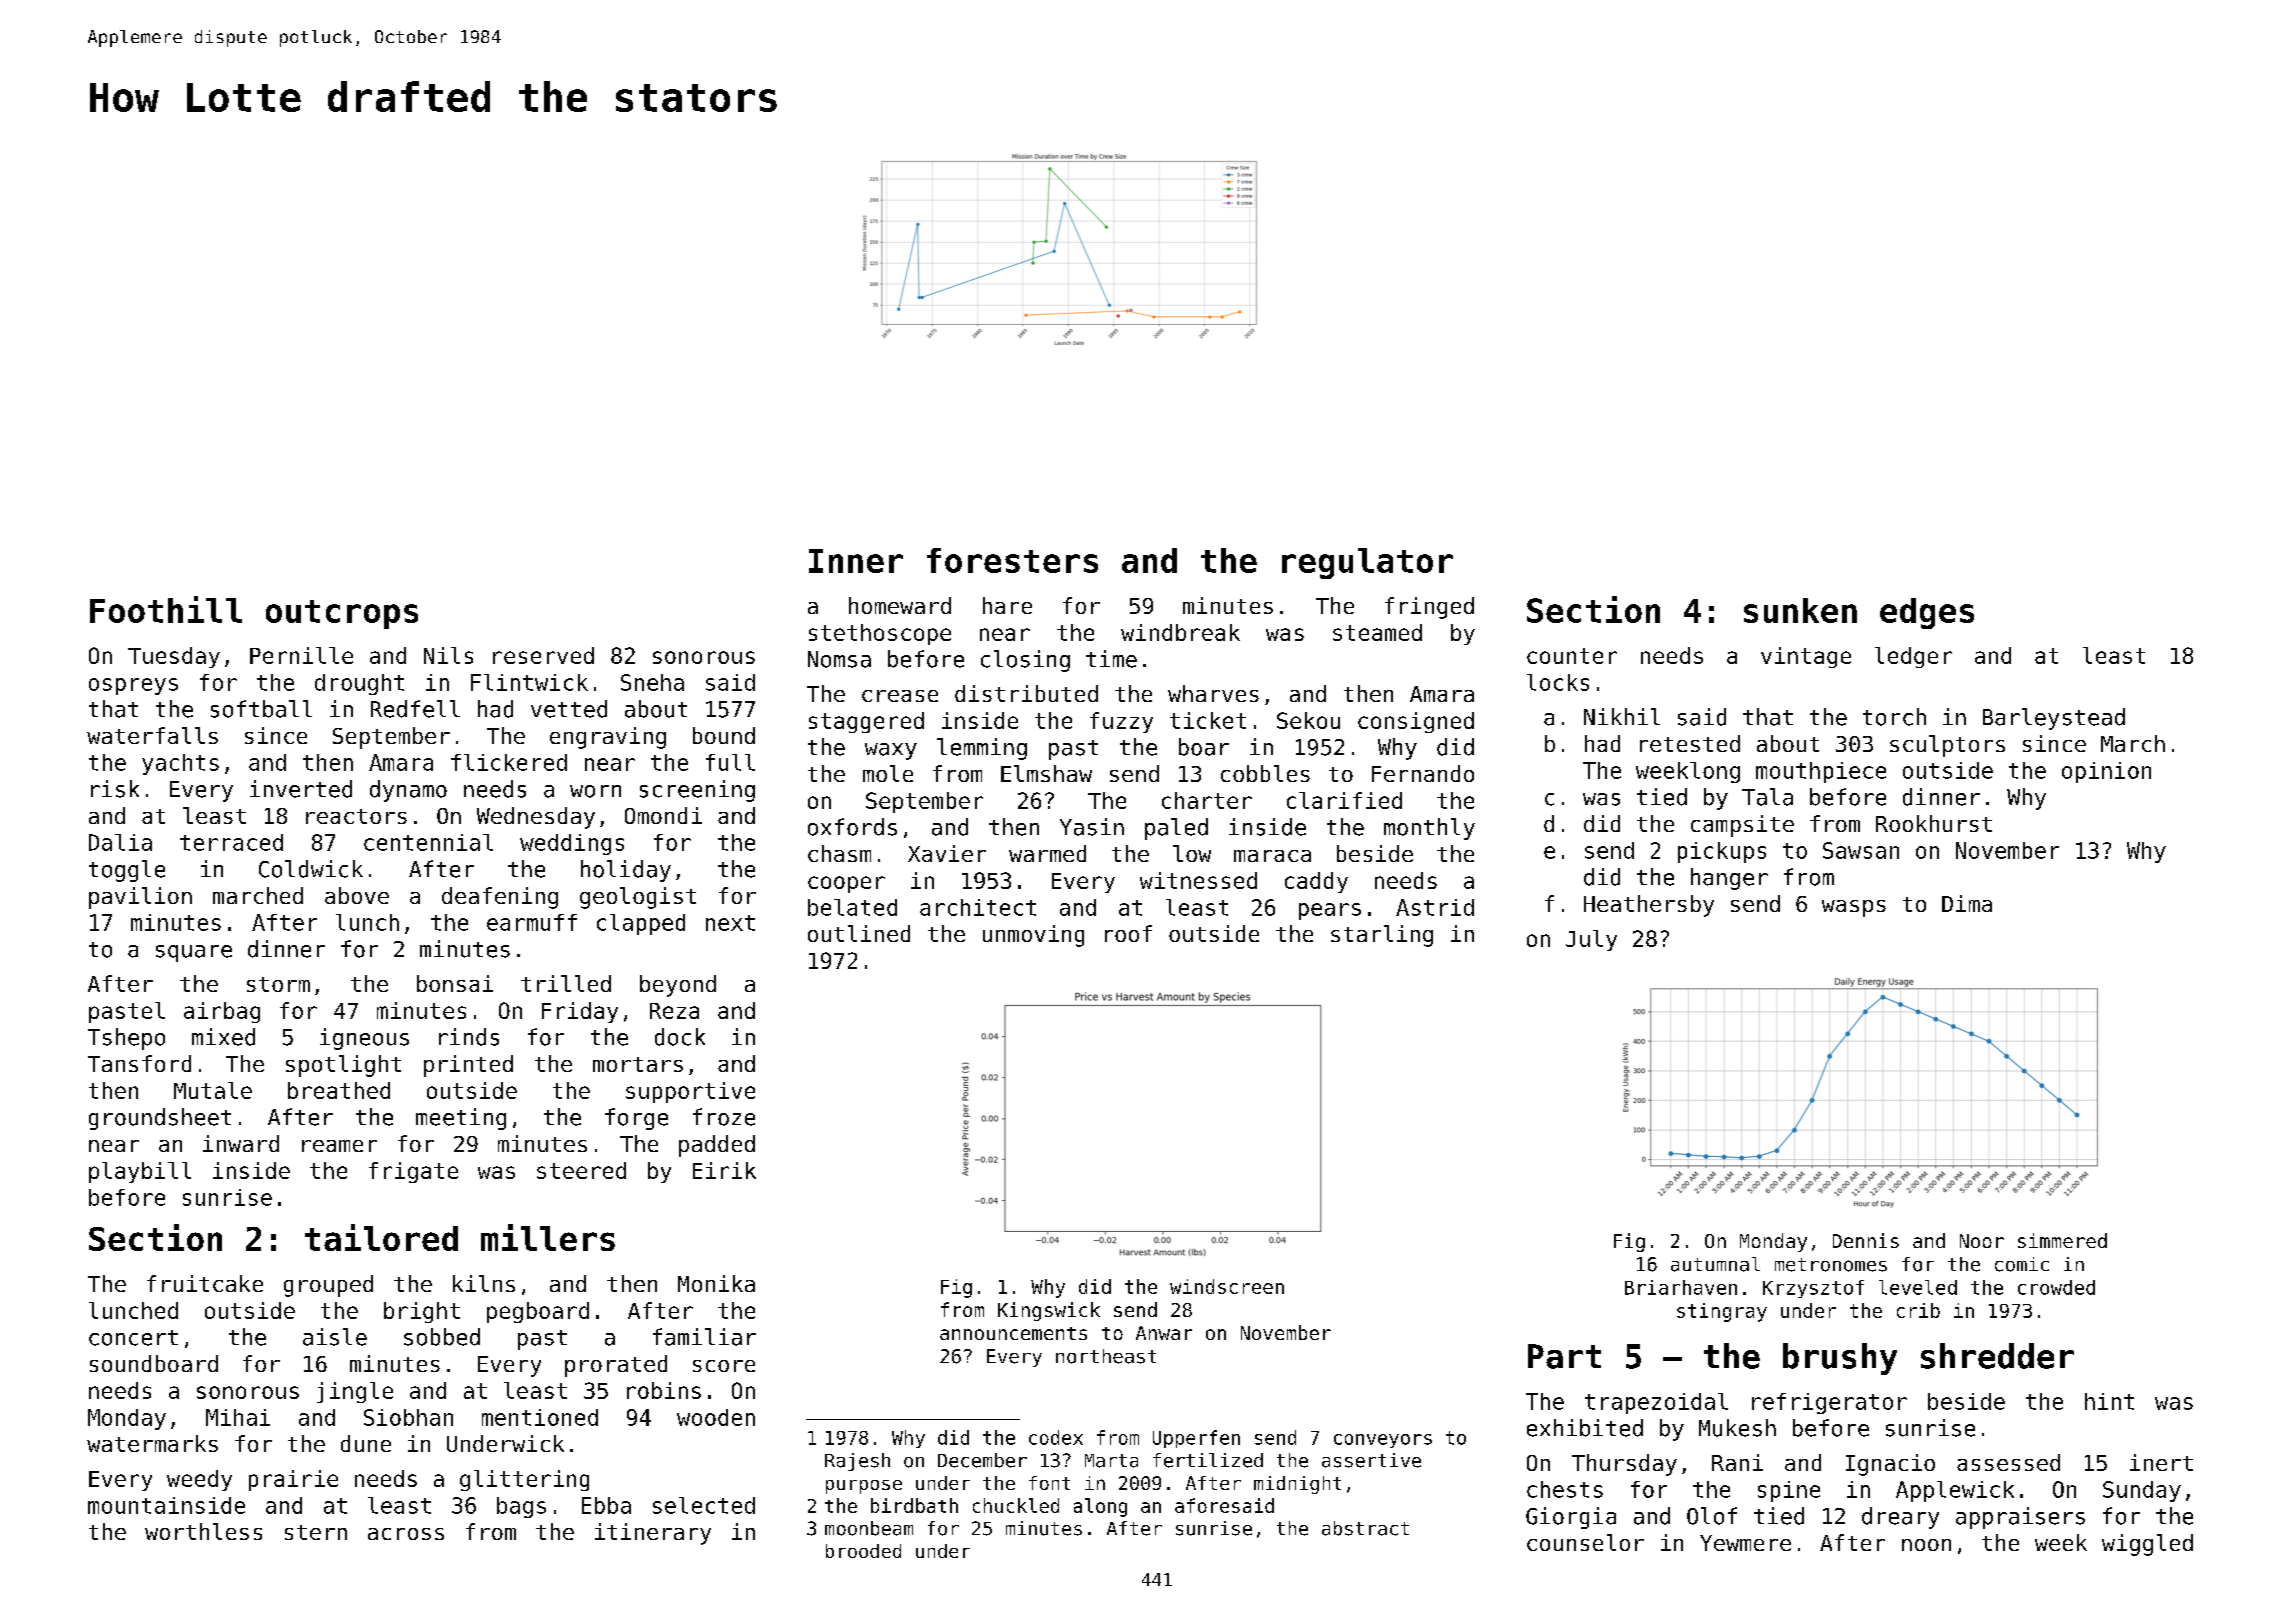 Image resolution: width=2282 pixels, height=1614 pixels. What do you see at coordinates (2056, 1287) in the screenshot?
I see `crowded` at bounding box center [2056, 1287].
